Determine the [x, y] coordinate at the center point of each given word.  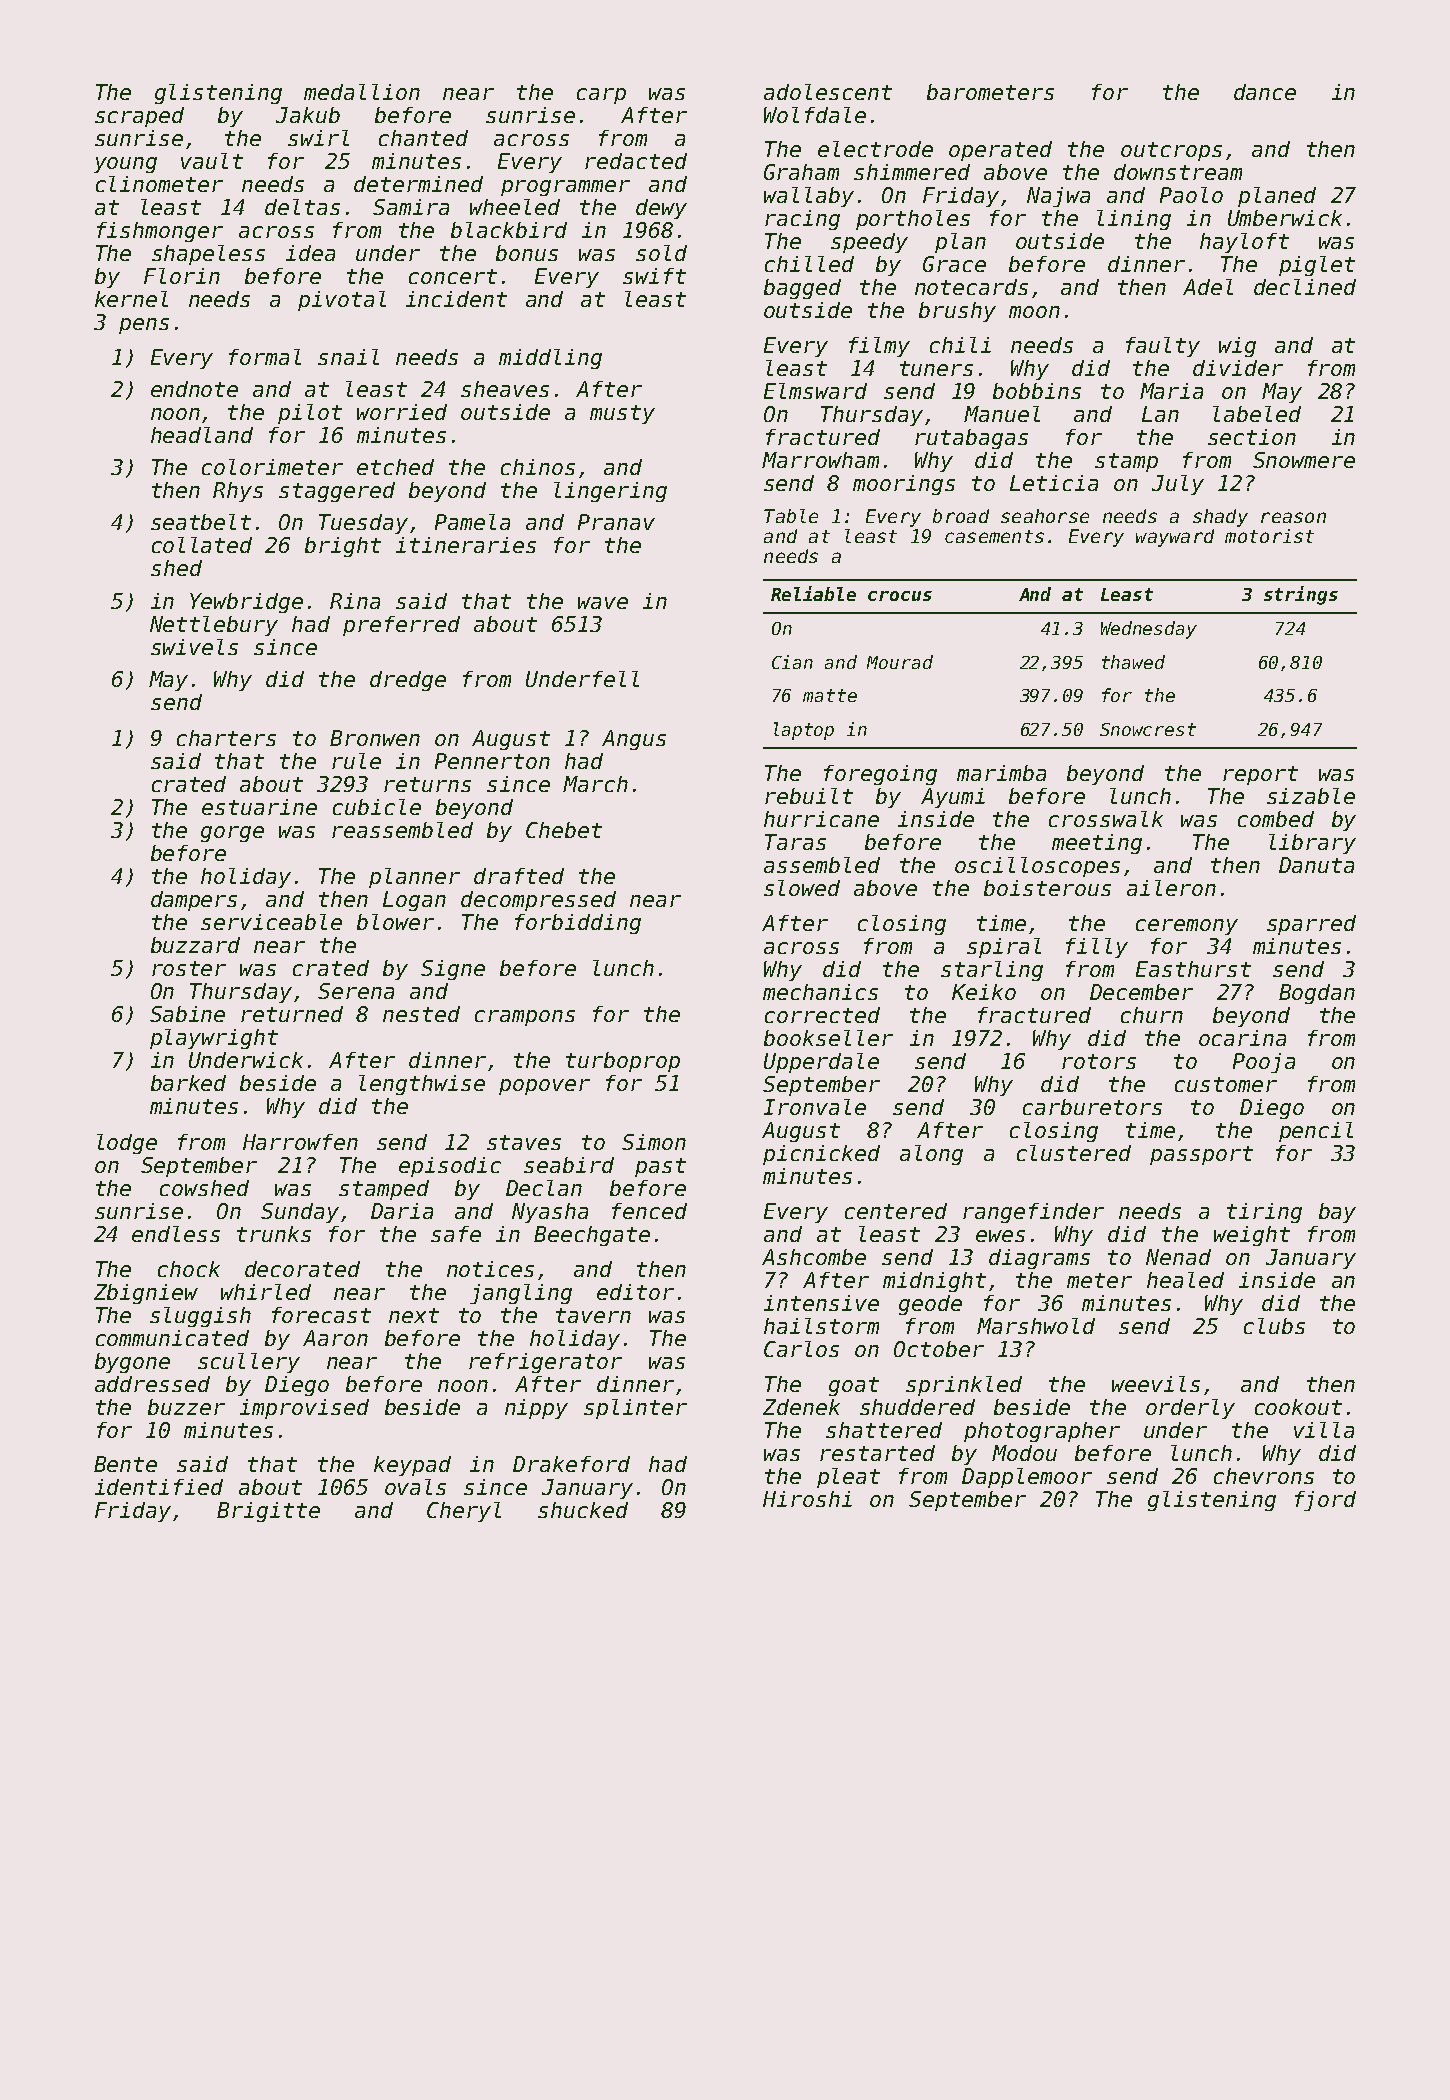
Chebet [564, 830]
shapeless [208, 255]
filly [1097, 948]
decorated [302, 1269]
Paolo [1191, 195]
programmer [565, 188]
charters [226, 738]
